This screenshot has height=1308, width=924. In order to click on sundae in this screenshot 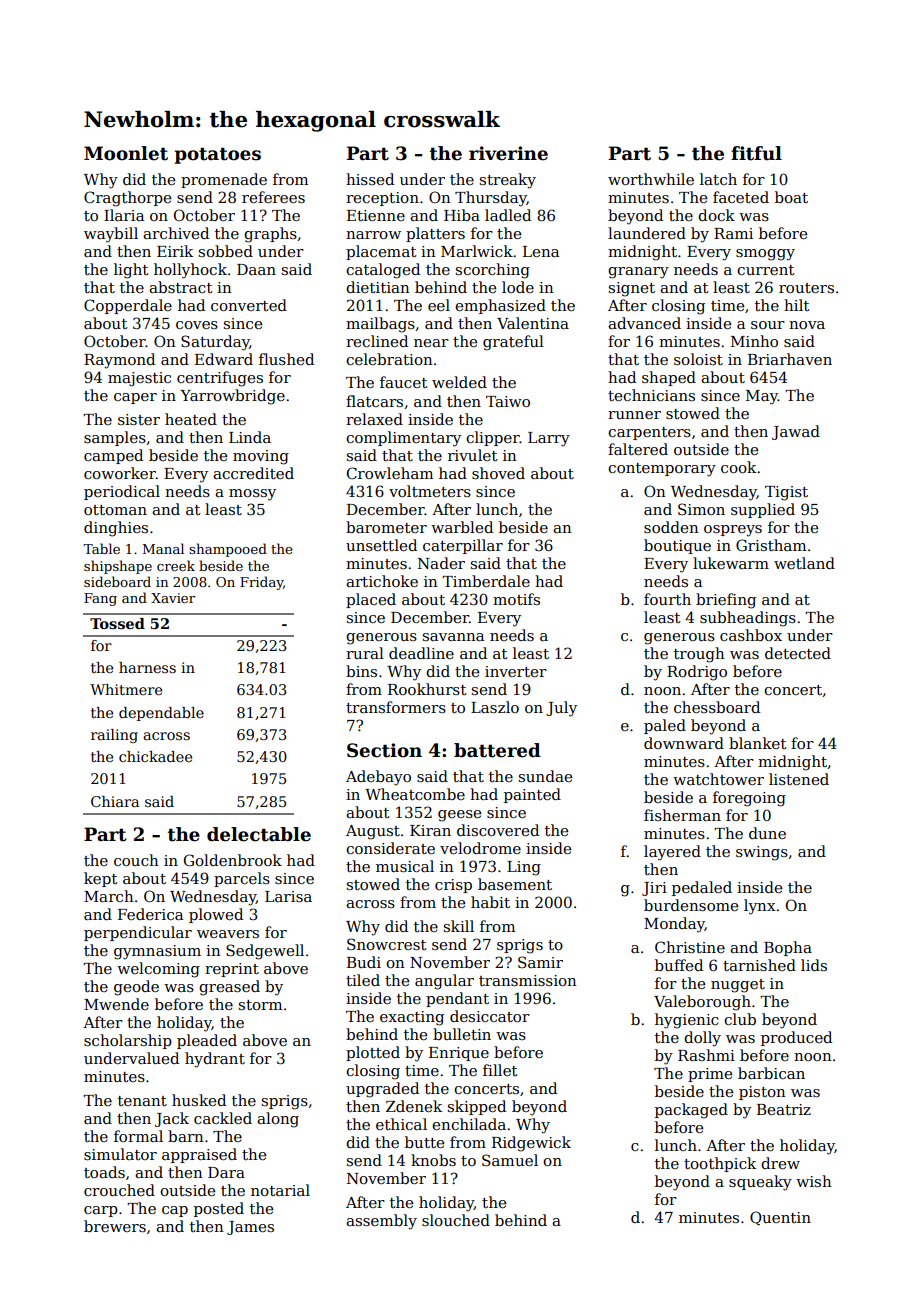, I will do `click(545, 776)`.
